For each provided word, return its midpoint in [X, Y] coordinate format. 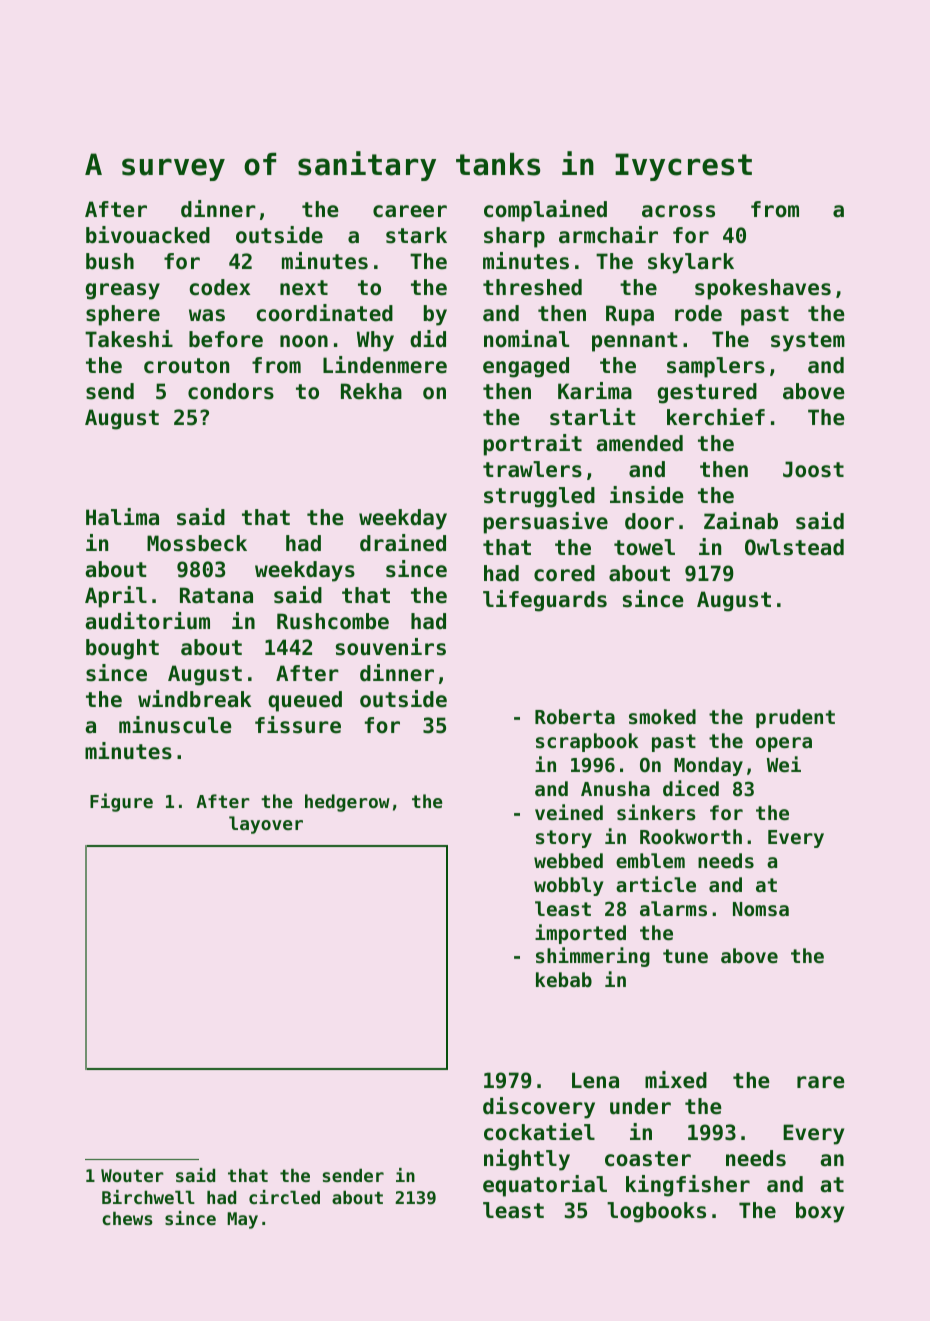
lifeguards [545, 601]
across [678, 211]
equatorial [545, 1186]
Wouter [132, 1175]
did [428, 339]
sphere [123, 315]
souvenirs [391, 647]
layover [266, 825]
